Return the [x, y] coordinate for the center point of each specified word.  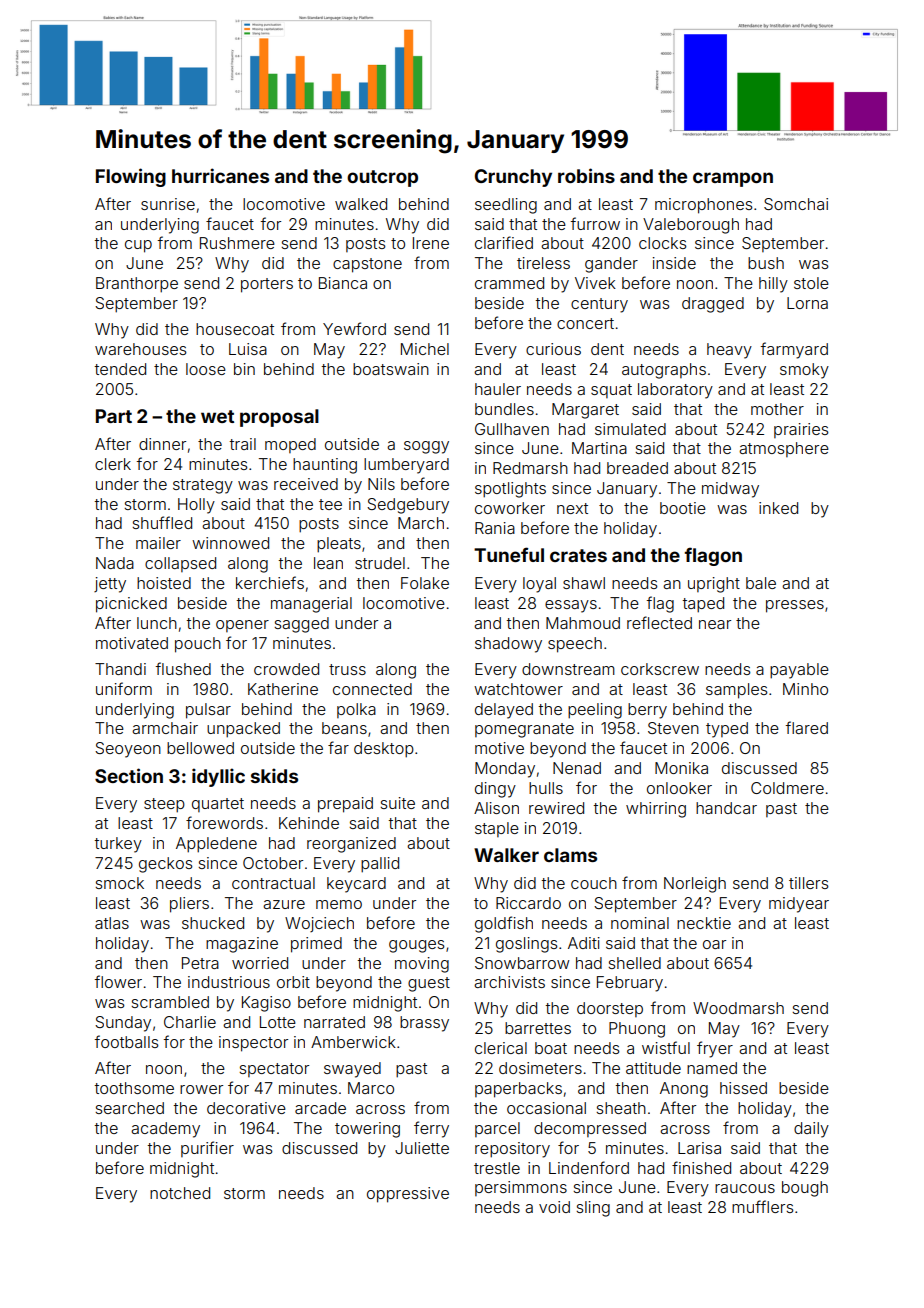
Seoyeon [128, 750]
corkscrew [660, 669]
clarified [504, 242]
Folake [425, 583]
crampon [733, 179]
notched [180, 1193]
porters [267, 285]
